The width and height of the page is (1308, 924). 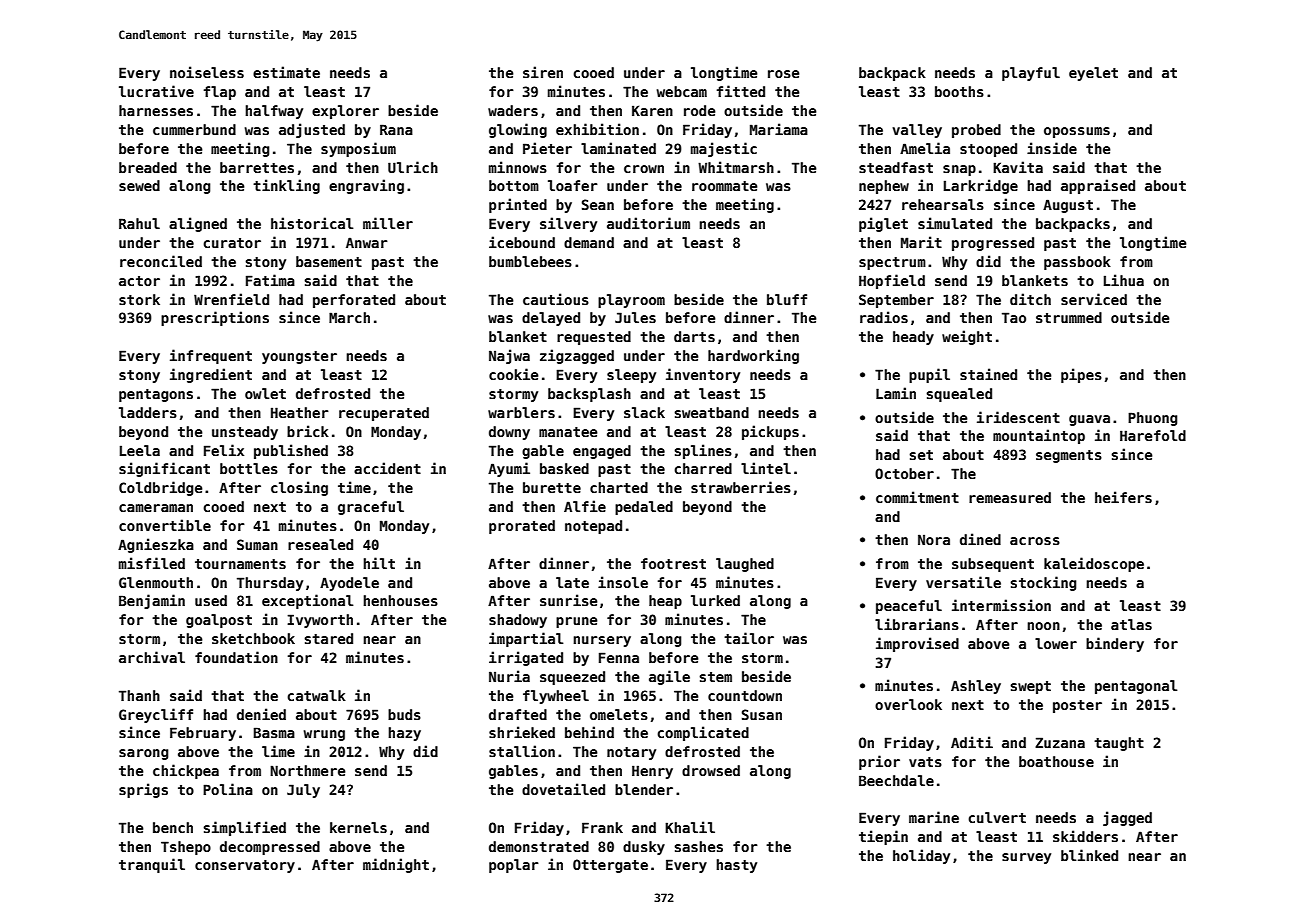 I want to click on complicated, so click(x=703, y=733).
